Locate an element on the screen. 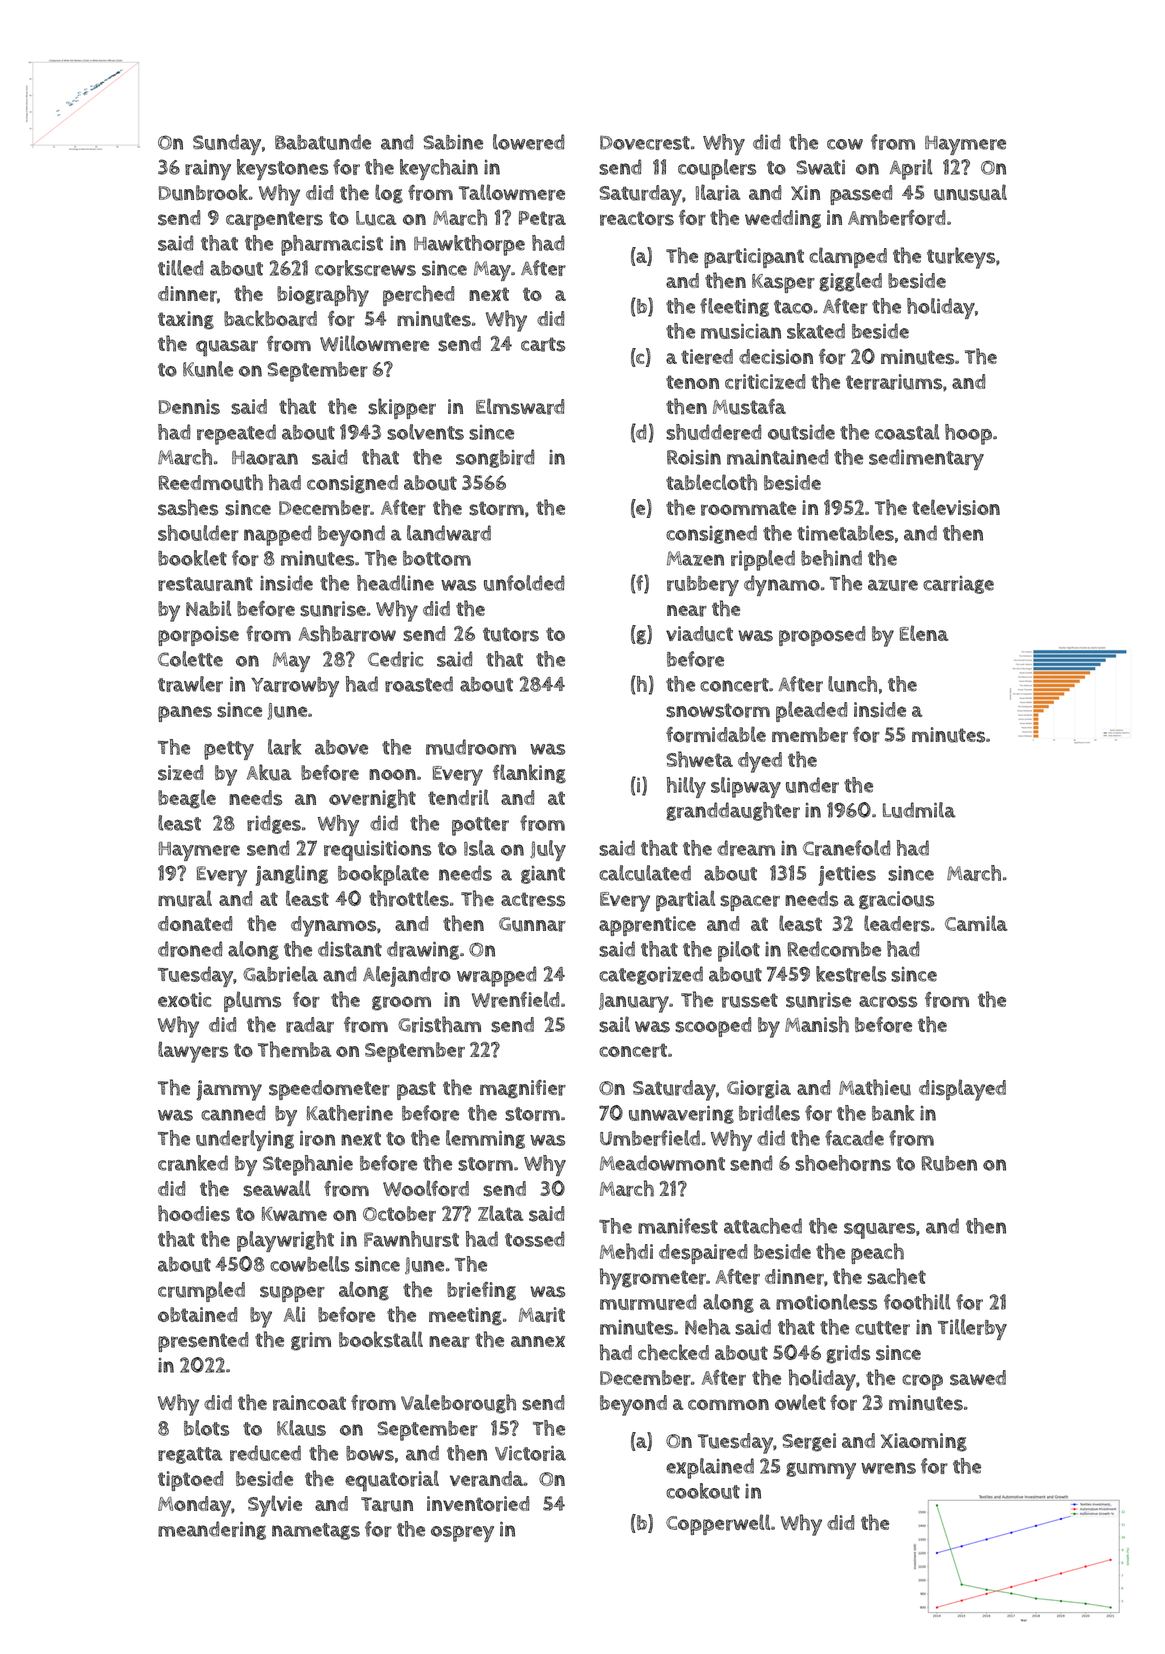  blots is located at coordinates (206, 1428).
